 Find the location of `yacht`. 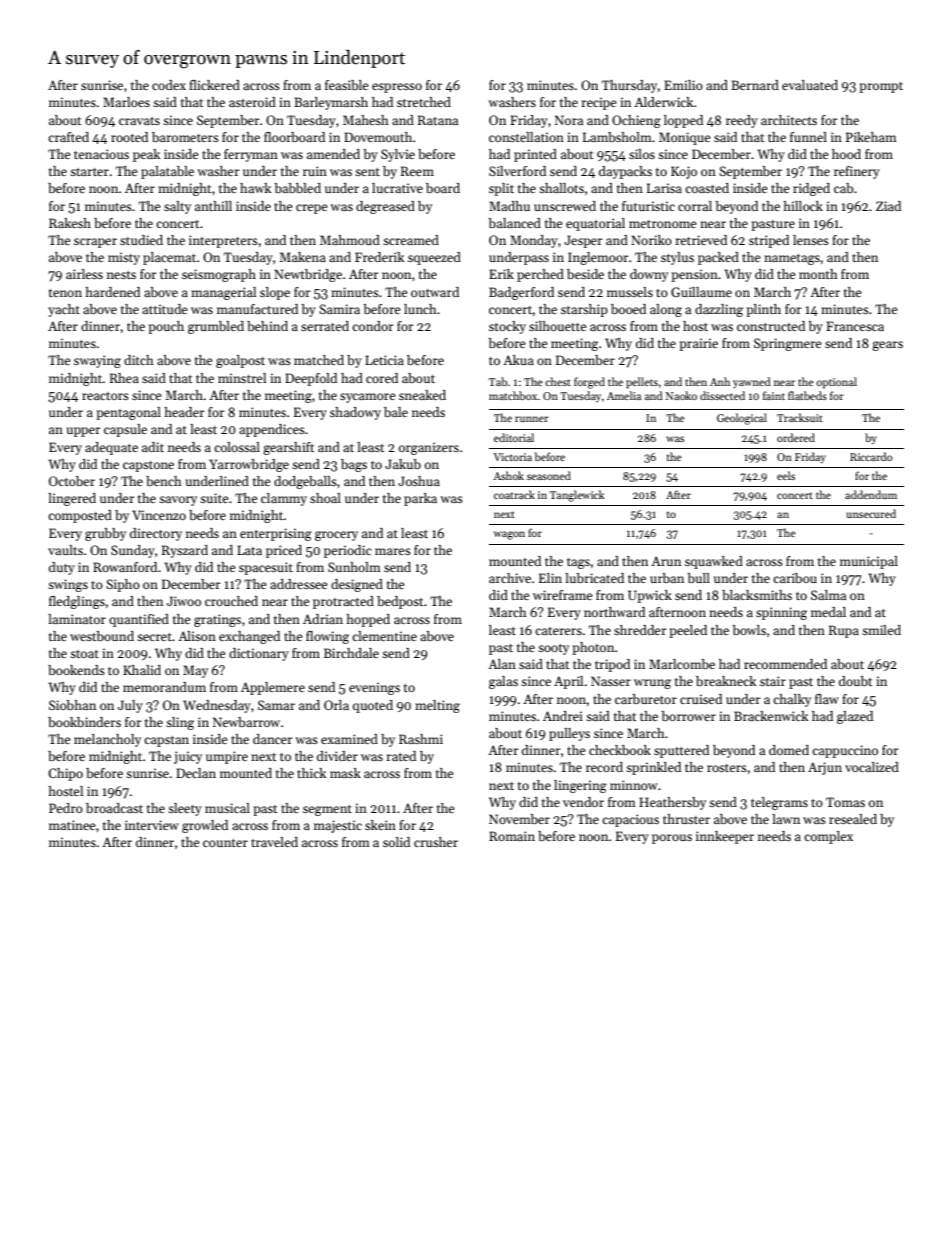

yacht is located at coordinates (64, 310).
